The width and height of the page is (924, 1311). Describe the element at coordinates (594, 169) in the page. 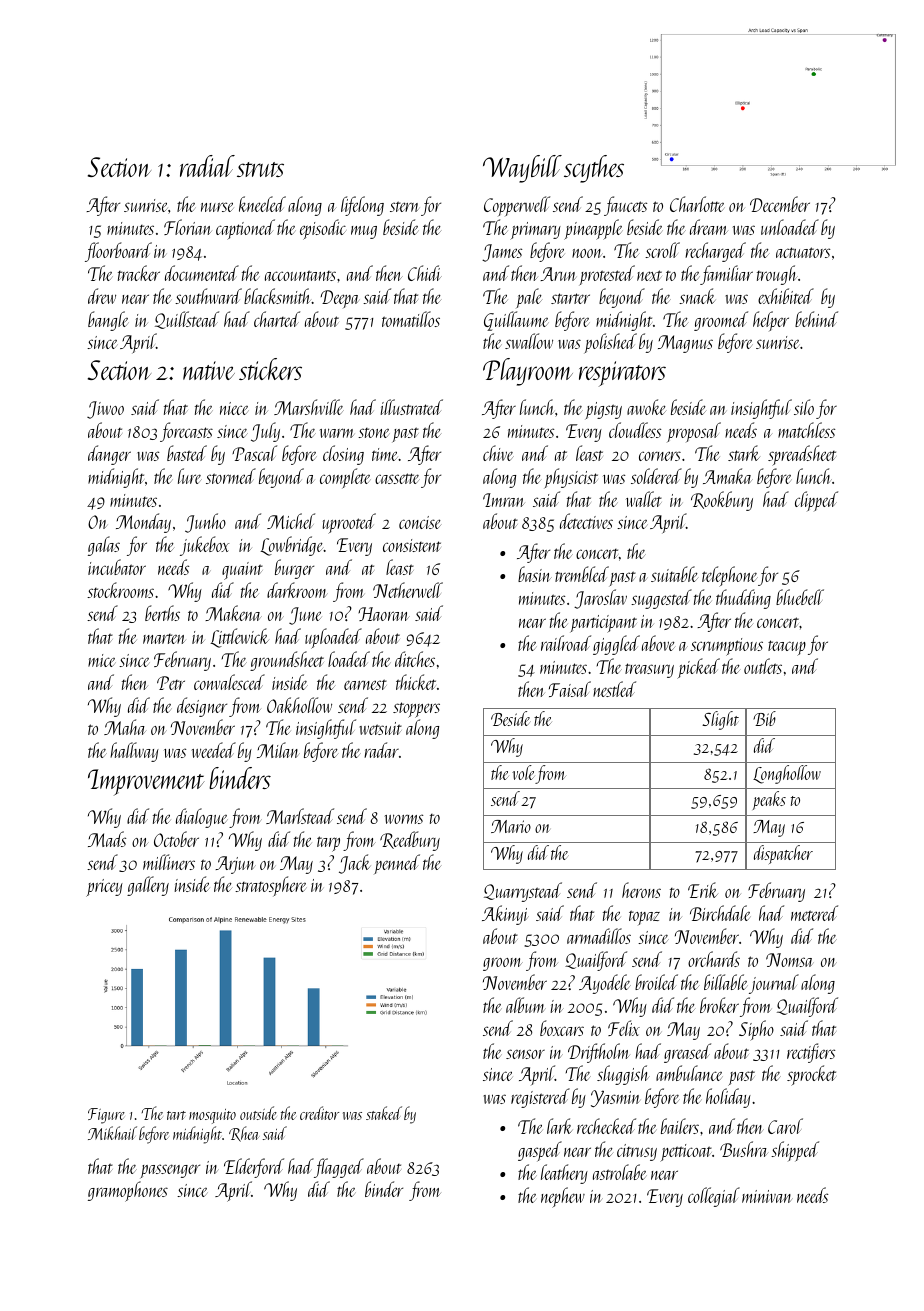

I see `scythes` at that location.
